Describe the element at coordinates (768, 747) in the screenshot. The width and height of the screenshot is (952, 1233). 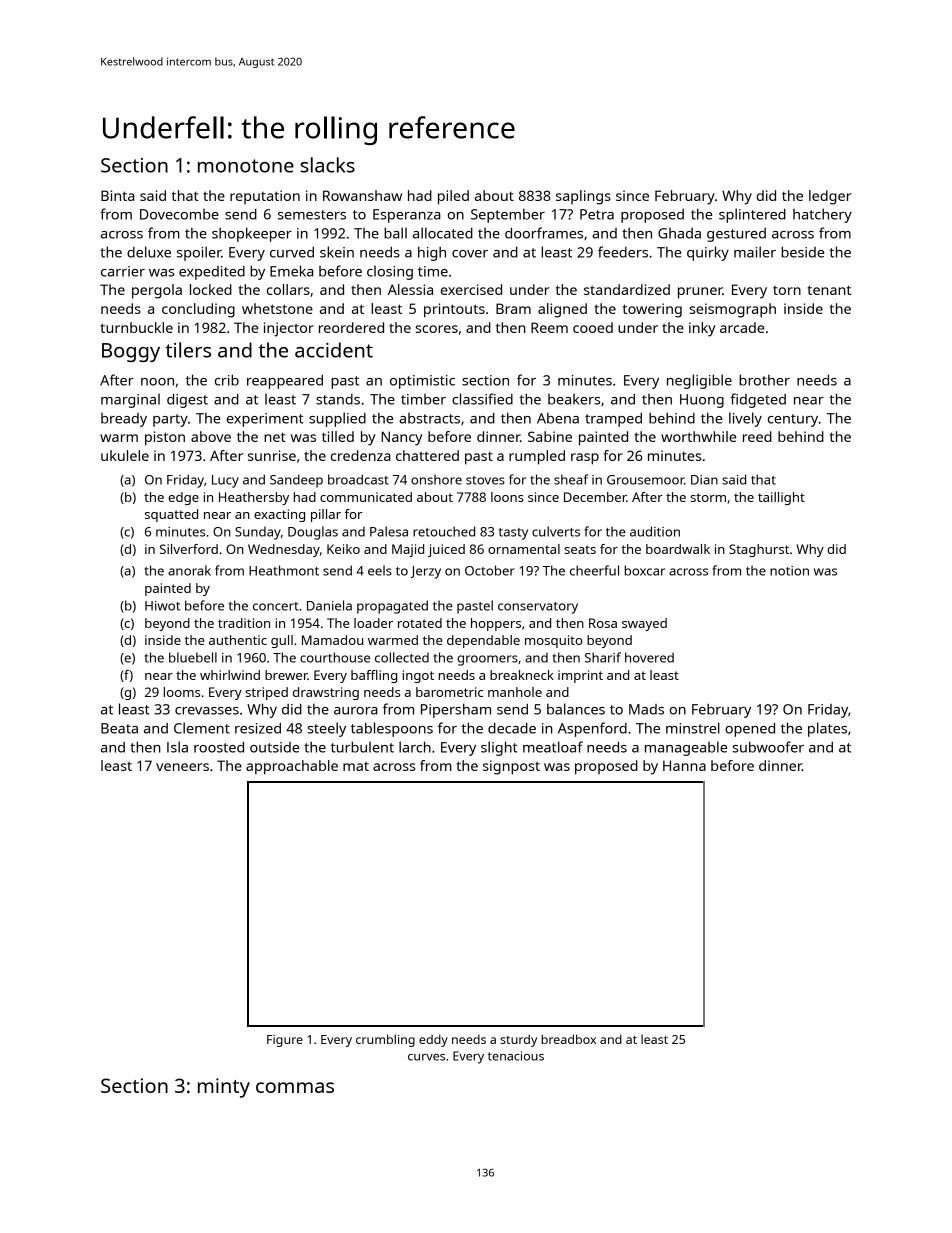
I see `subwoofer` at that location.
